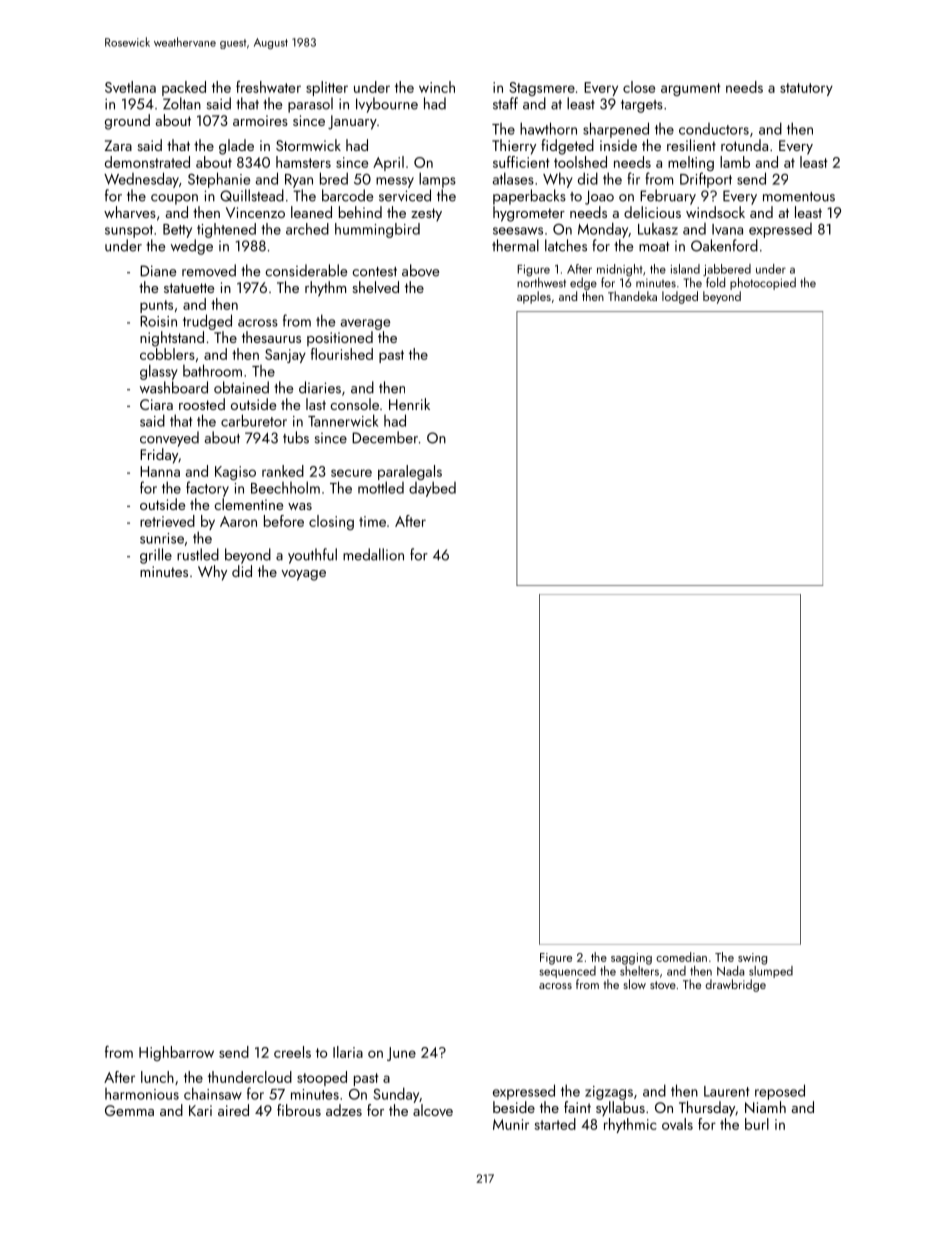  What do you see at coordinates (292, 1052) in the screenshot?
I see `creels` at bounding box center [292, 1052].
